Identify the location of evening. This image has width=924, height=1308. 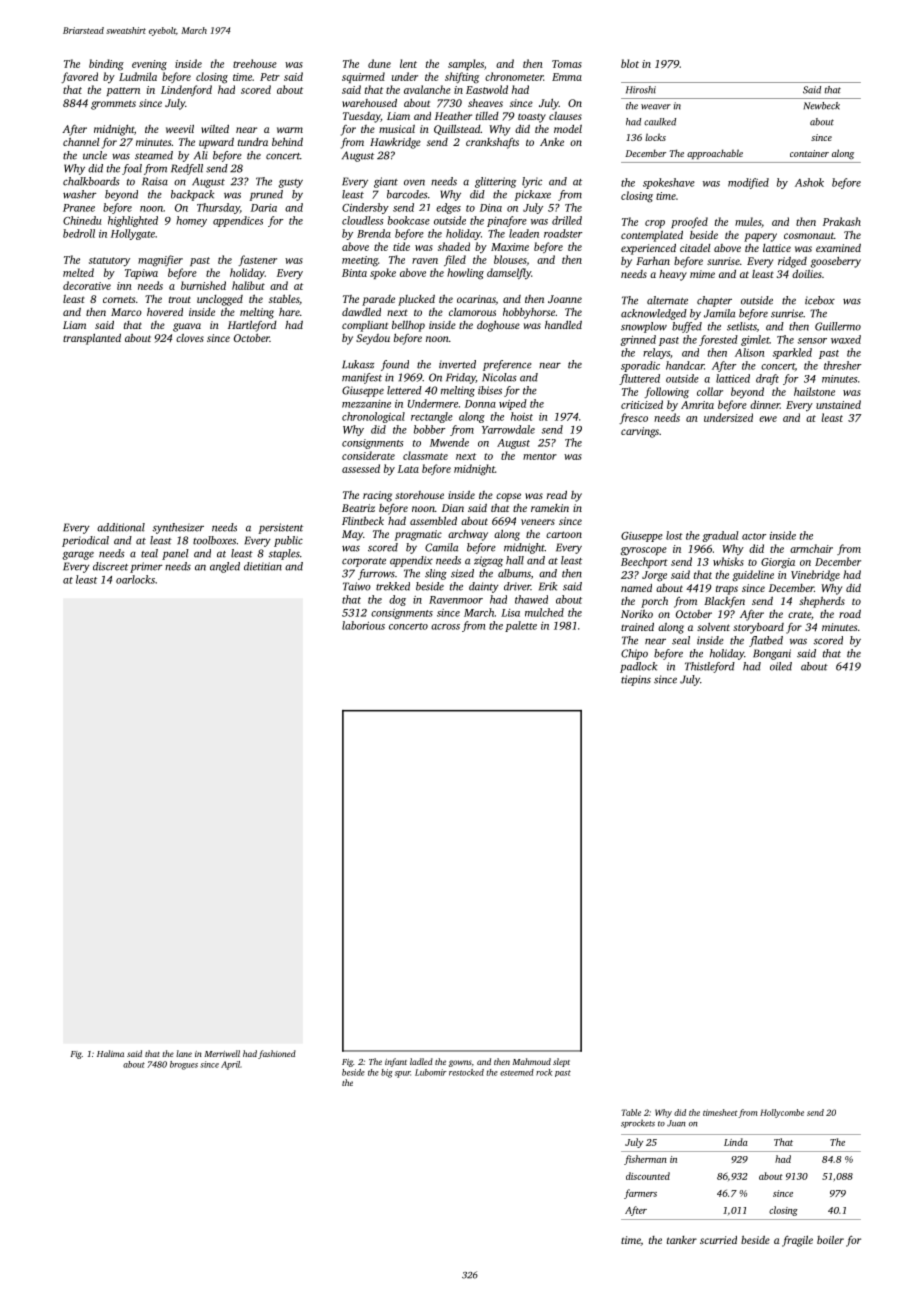
(149, 65).
